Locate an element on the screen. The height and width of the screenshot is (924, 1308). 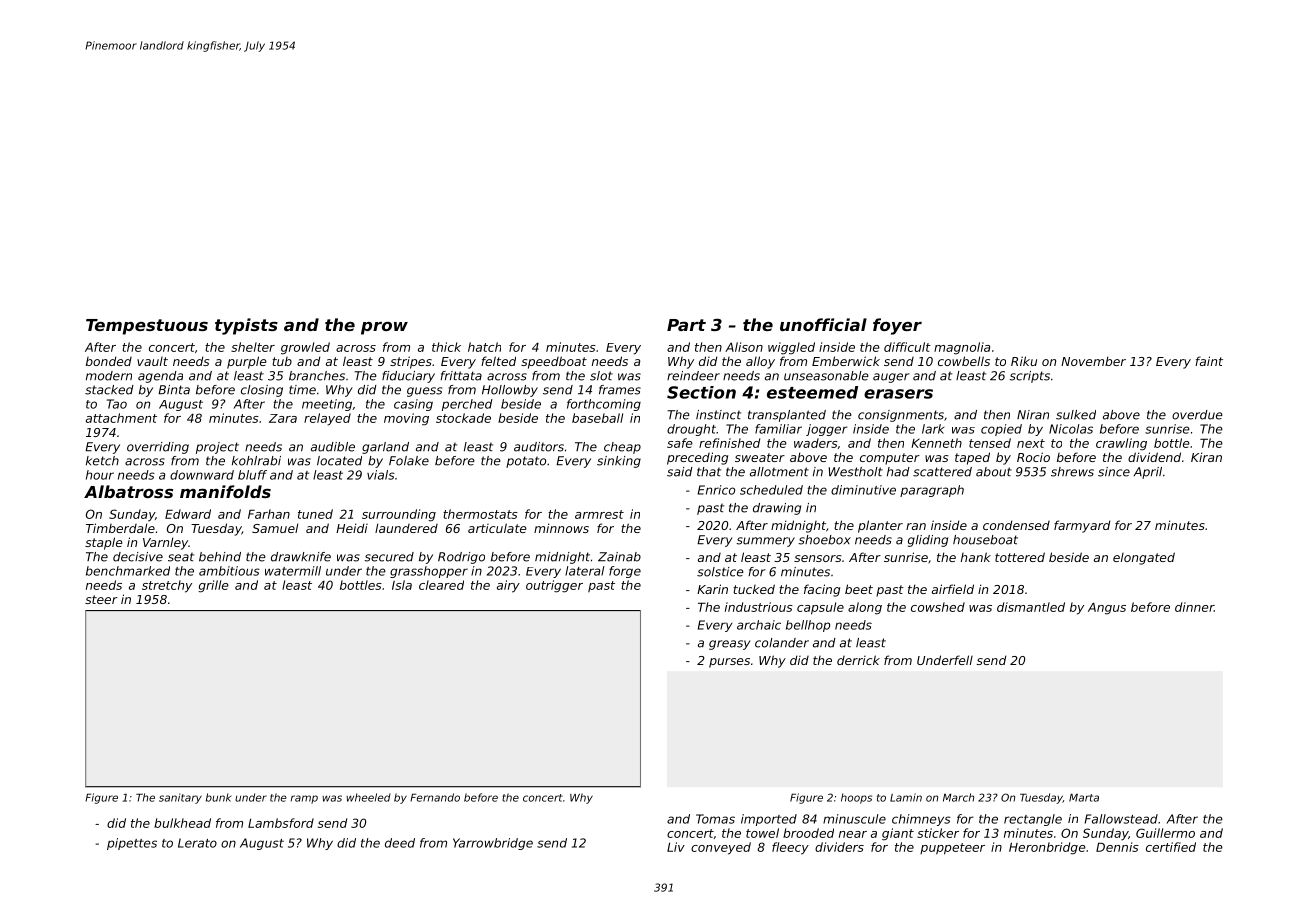
forthcoming is located at coordinates (604, 405).
